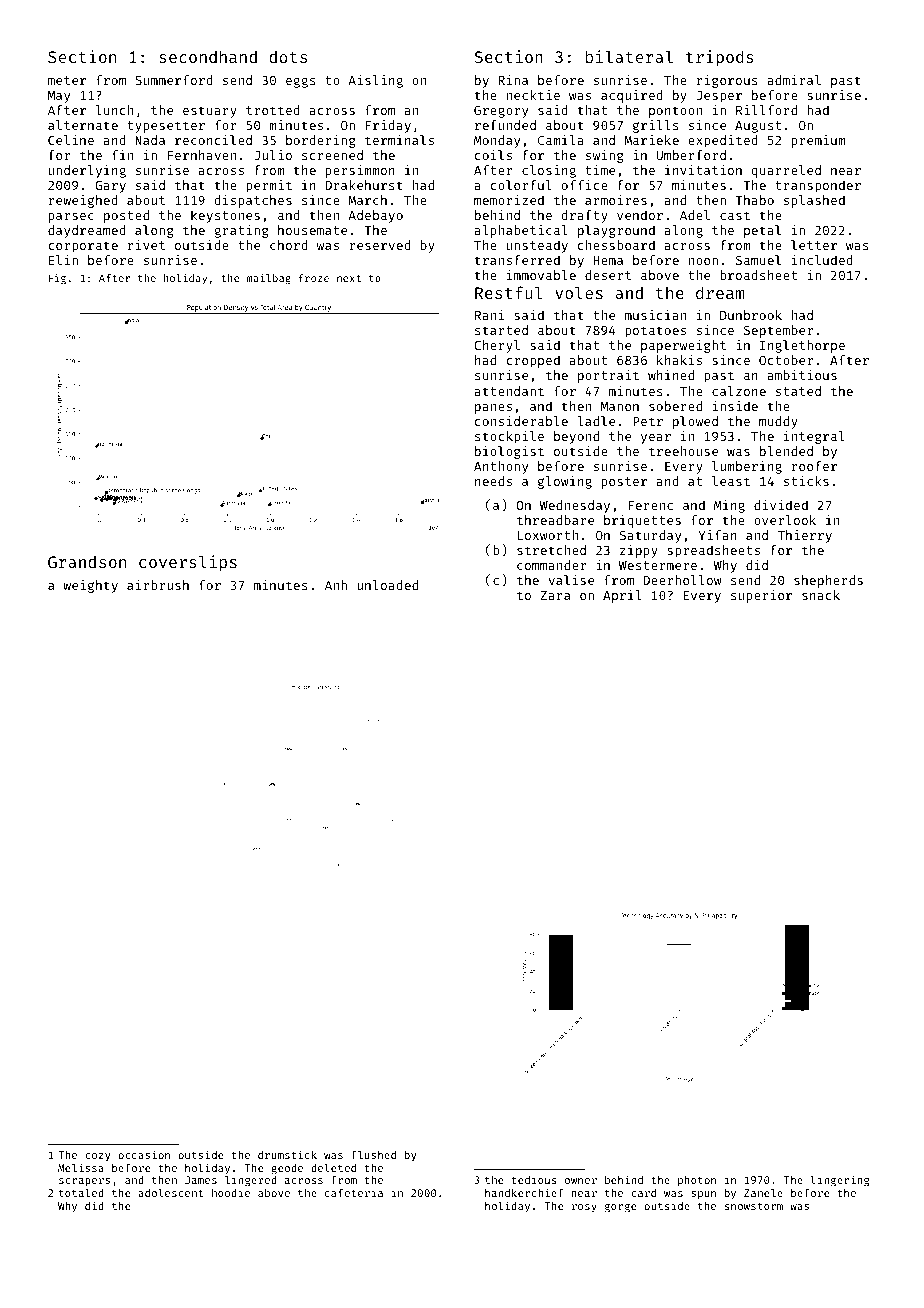 The height and width of the screenshot is (1308, 924). I want to click on tripods, so click(720, 58).
